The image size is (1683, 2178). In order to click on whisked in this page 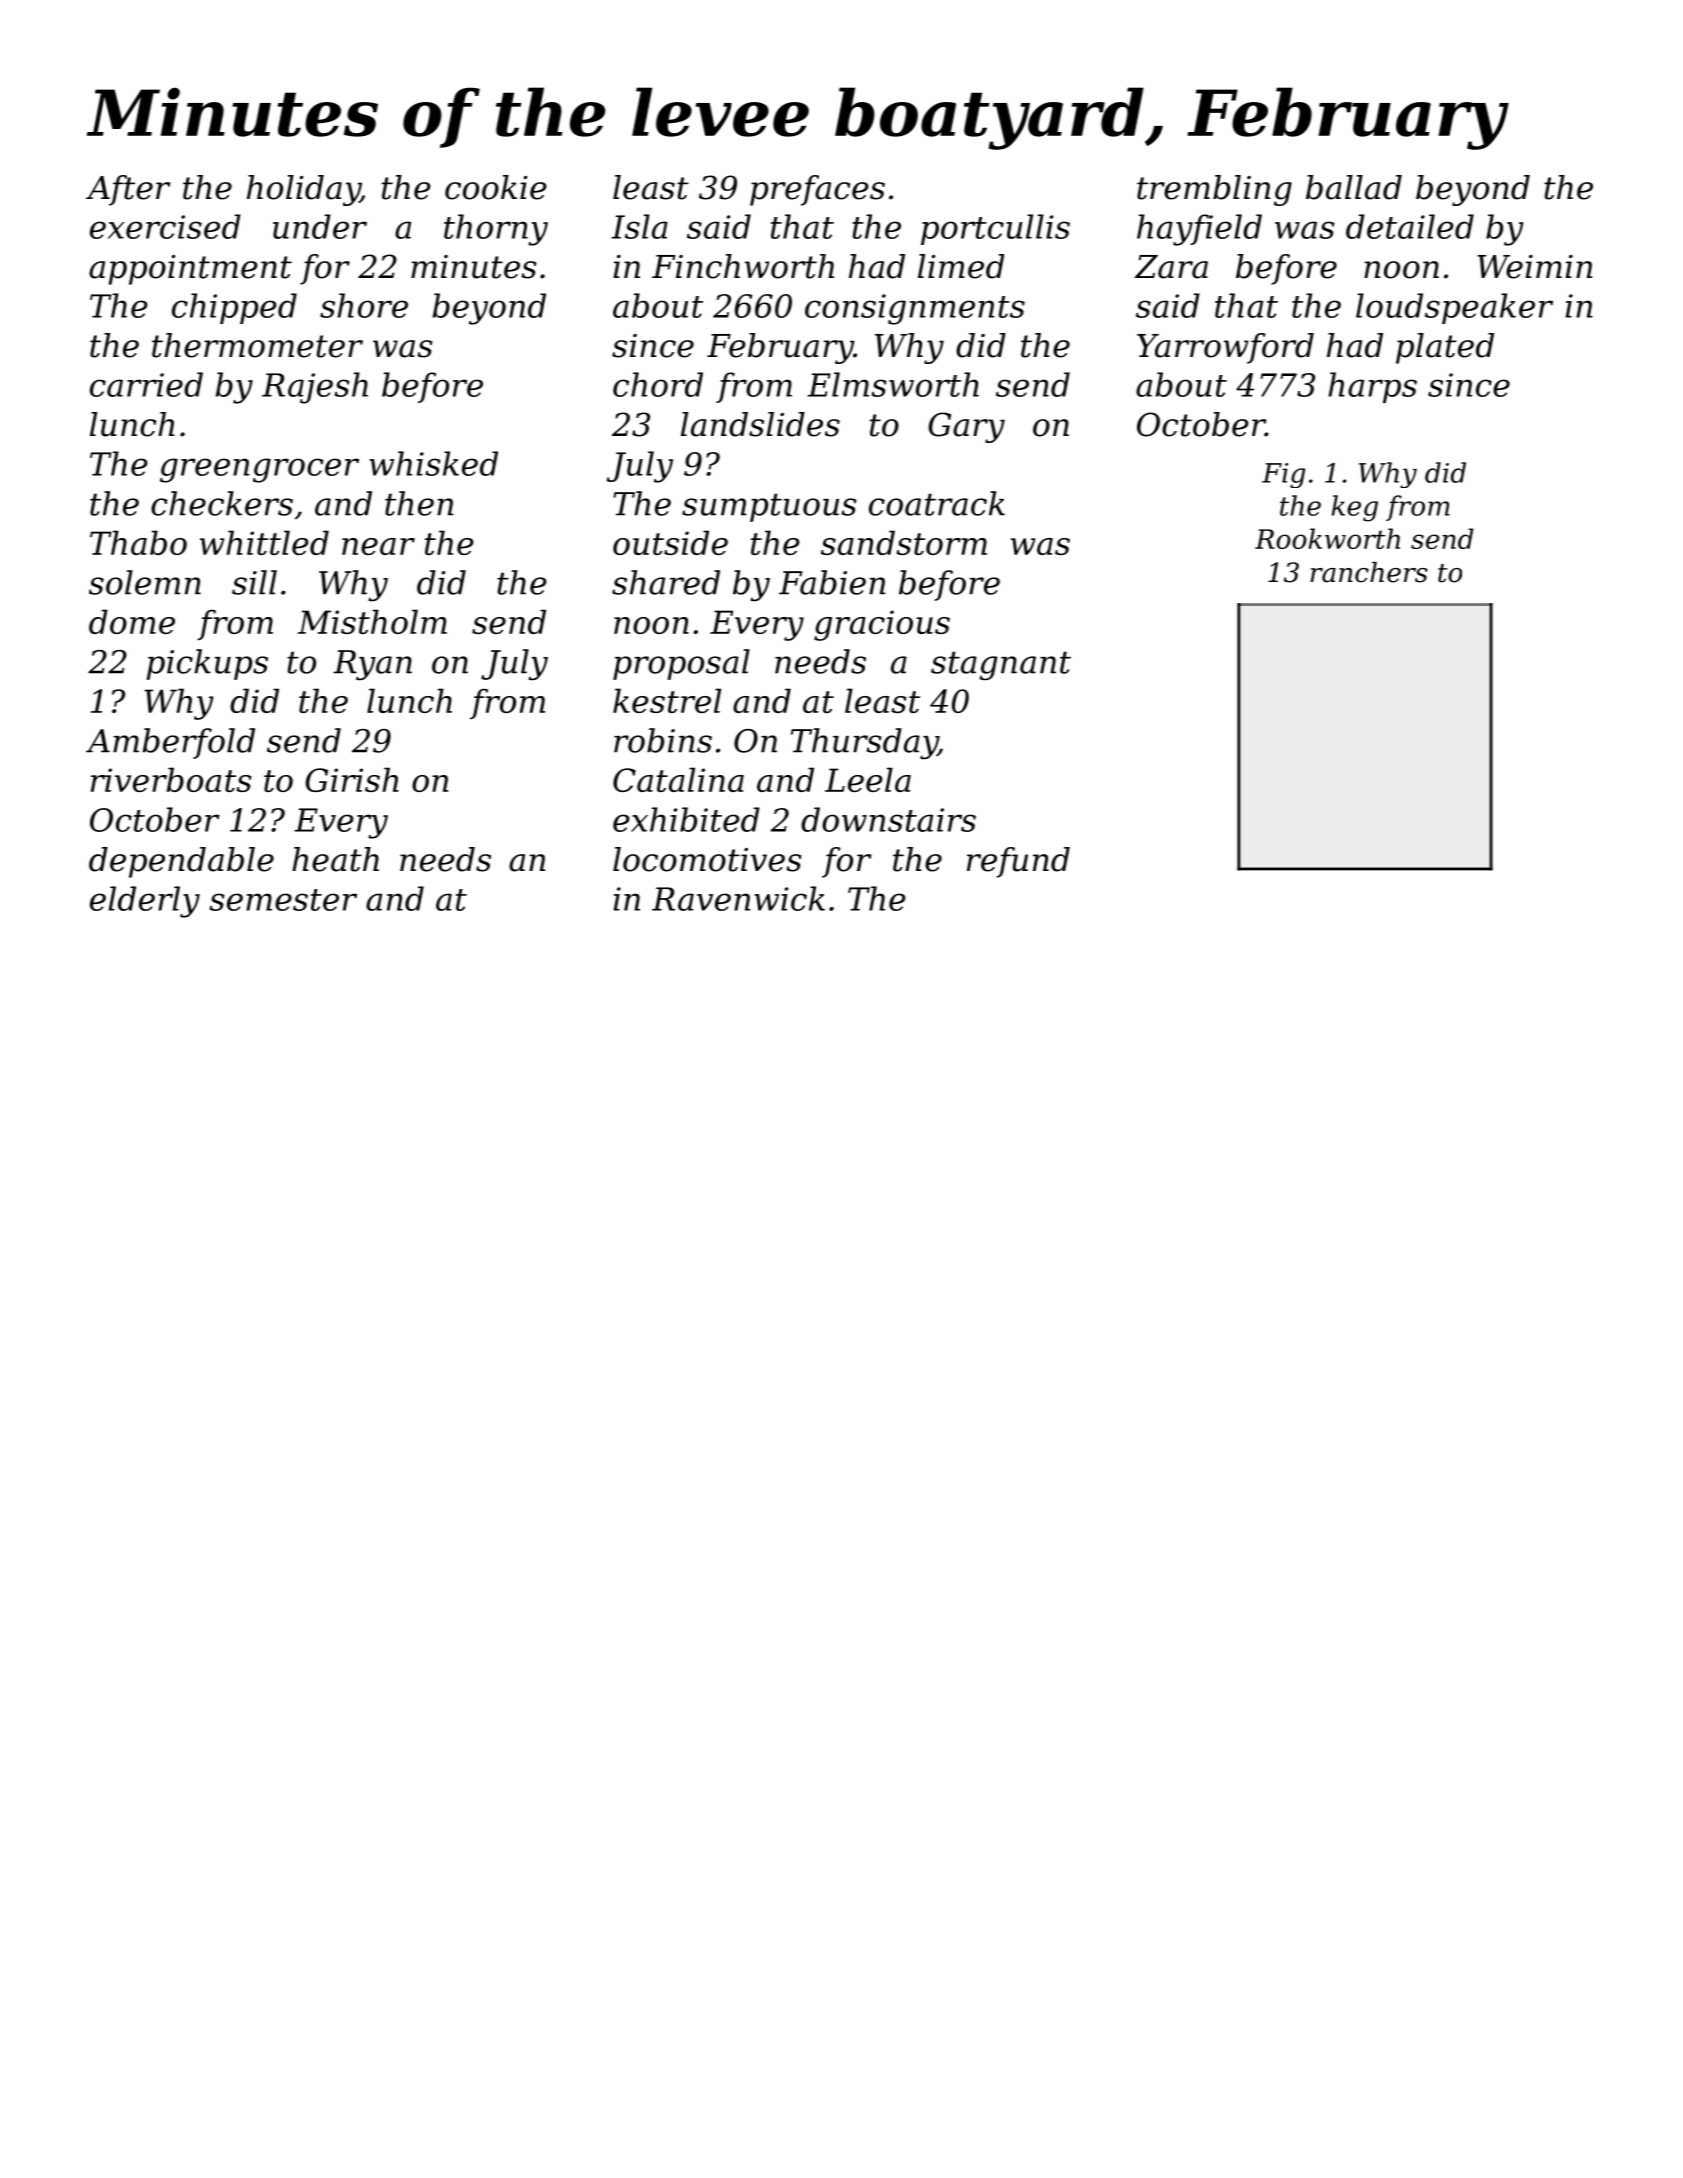, I will do `click(433, 463)`.
